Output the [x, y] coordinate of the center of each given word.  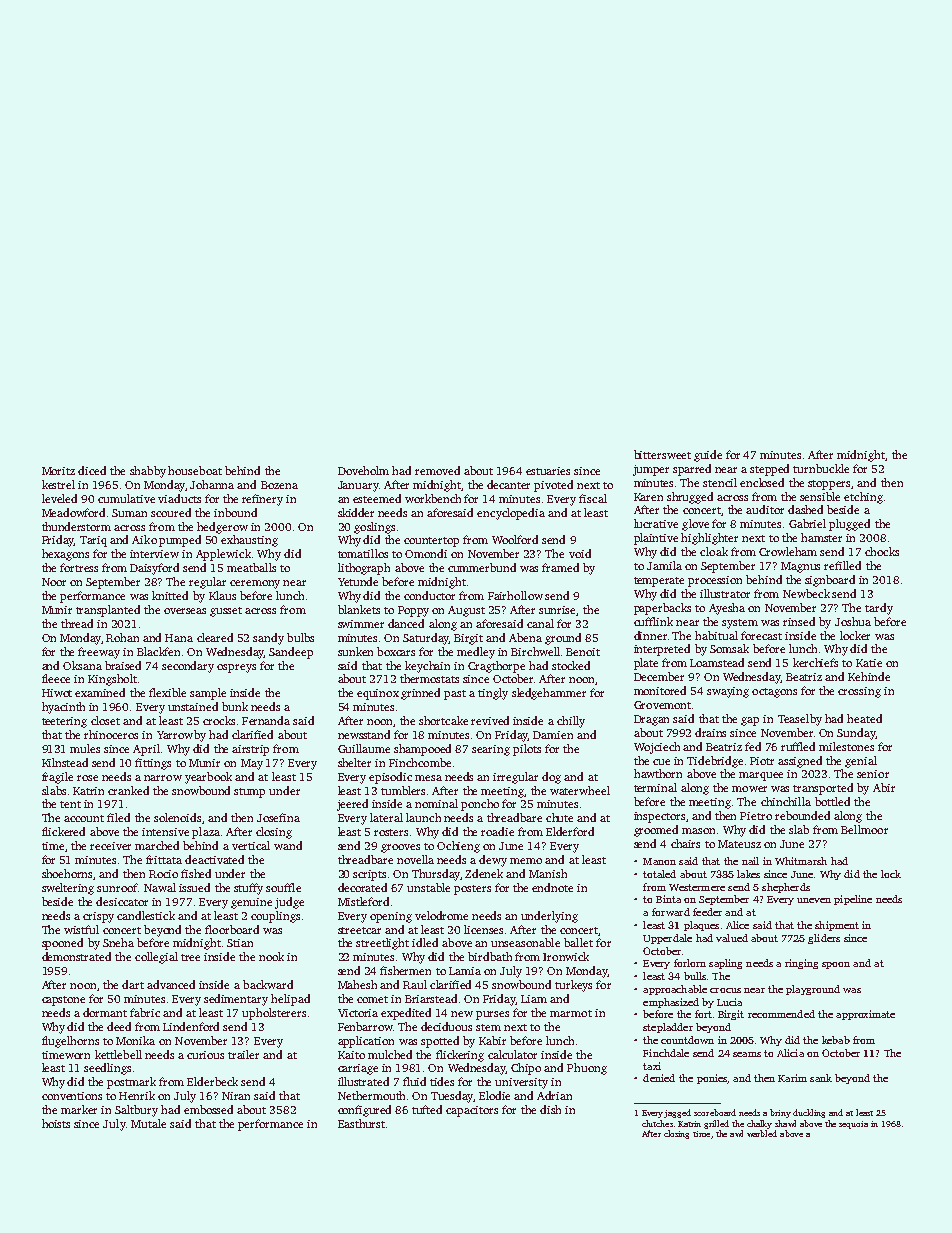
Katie [869, 663]
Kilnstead [65, 762]
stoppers [829, 485]
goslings [374, 528]
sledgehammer [549, 694]
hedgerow [222, 528]
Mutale [148, 1123]
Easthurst [361, 1123]
